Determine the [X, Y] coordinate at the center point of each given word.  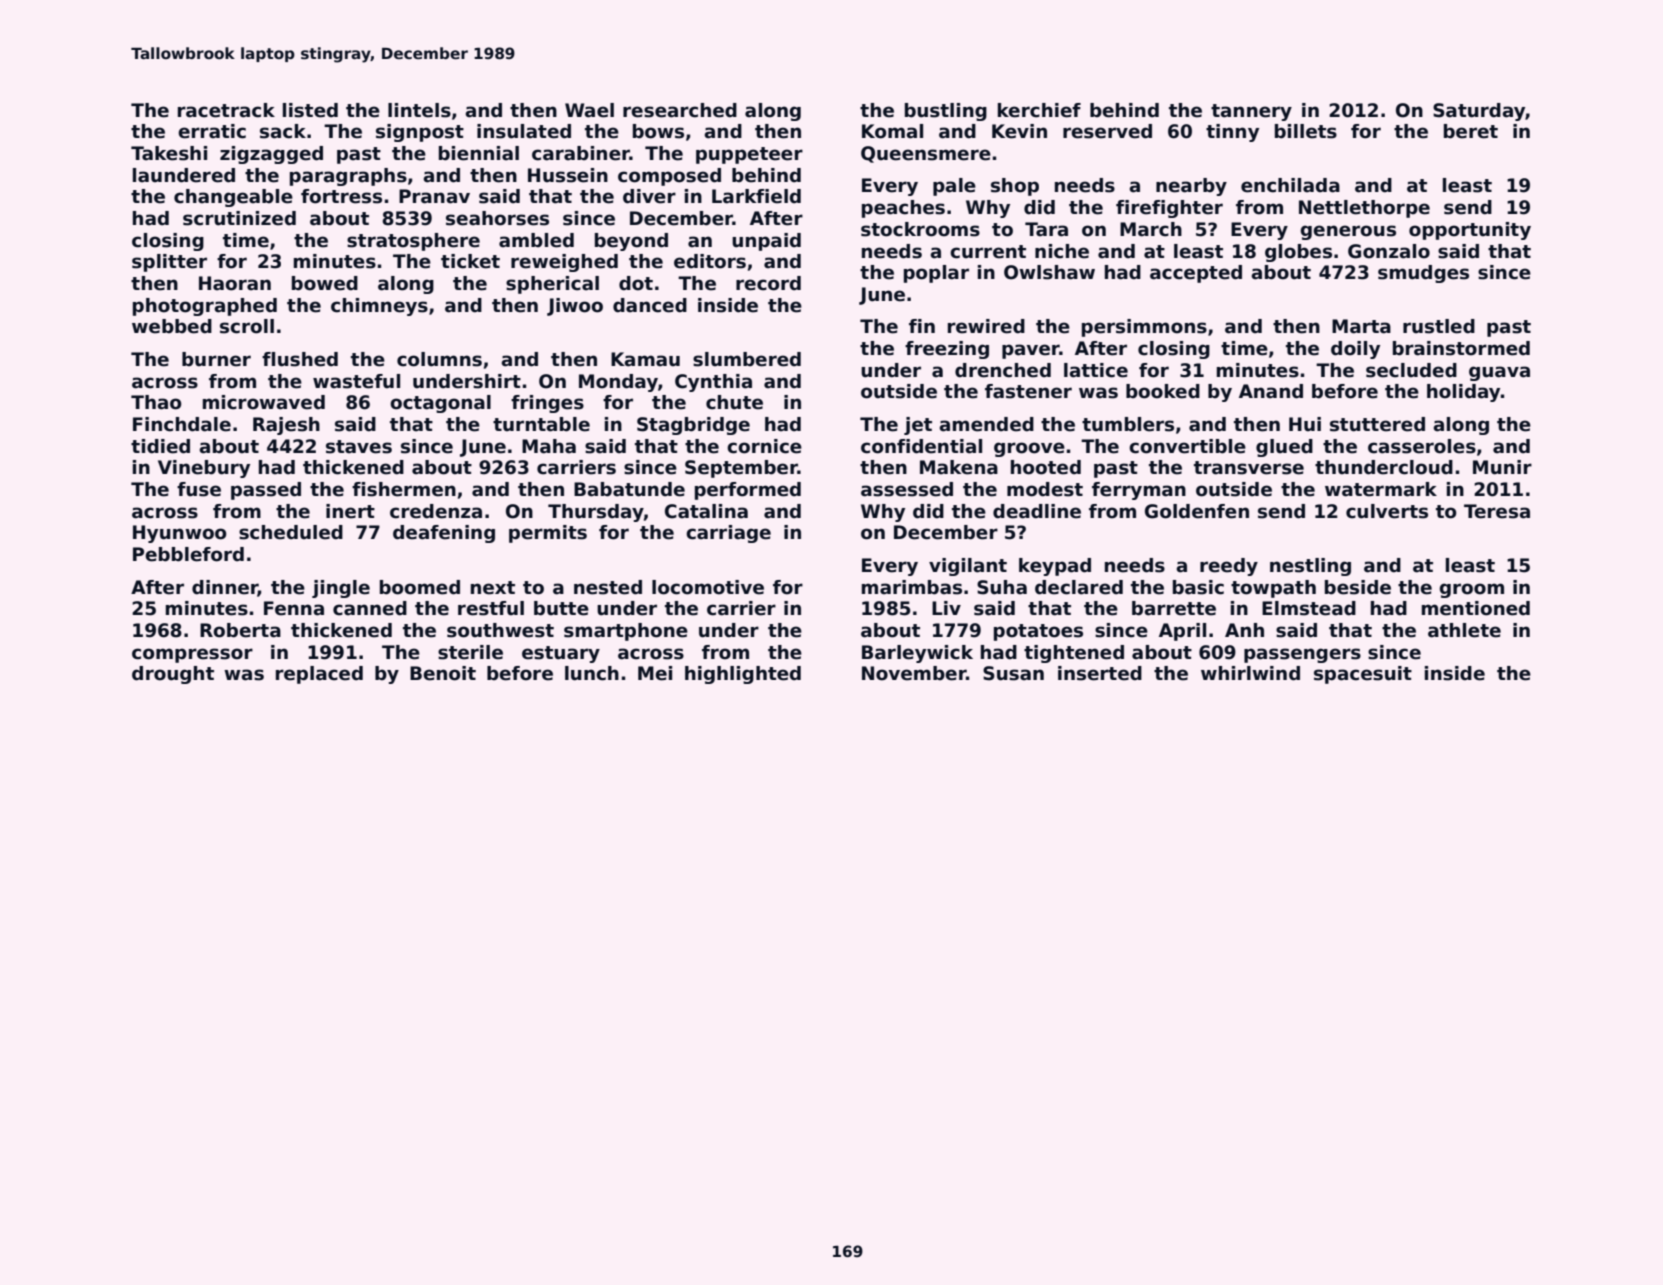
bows [658, 131]
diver [649, 196]
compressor [192, 655]
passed [266, 491]
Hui [1305, 424]
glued [1284, 448]
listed [310, 110]
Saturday [1479, 112]
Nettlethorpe [1364, 209]
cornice [764, 446]
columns [439, 359]
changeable [233, 198]
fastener [1028, 391]
